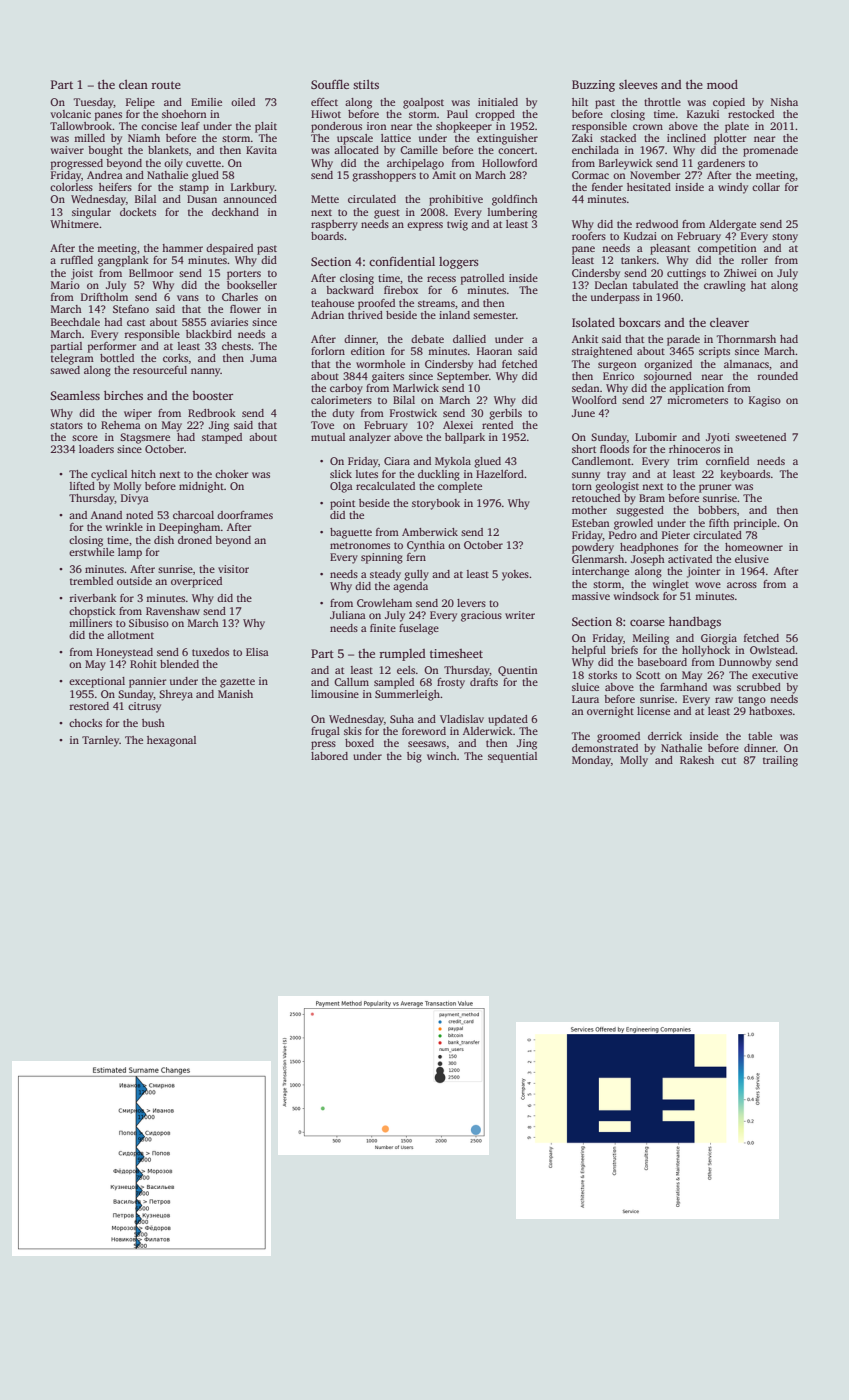 The height and width of the screenshot is (1400, 849). I want to click on plate, so click(737, 127).
